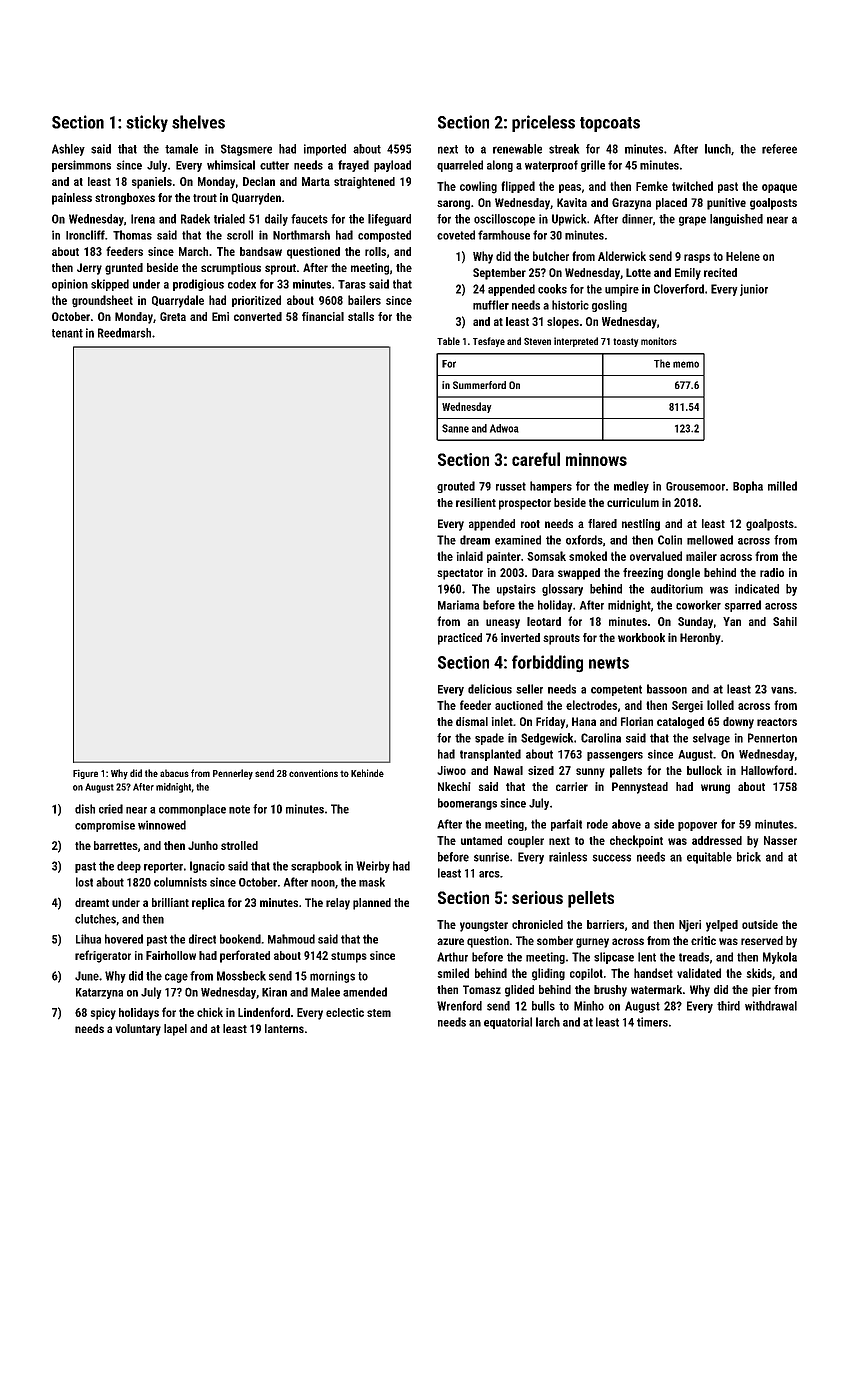 The image size is (849, 1400). What do you see at coordinates (476, 502) in the screenshot?
I see `resilient` at bounding box center [476, 502].
